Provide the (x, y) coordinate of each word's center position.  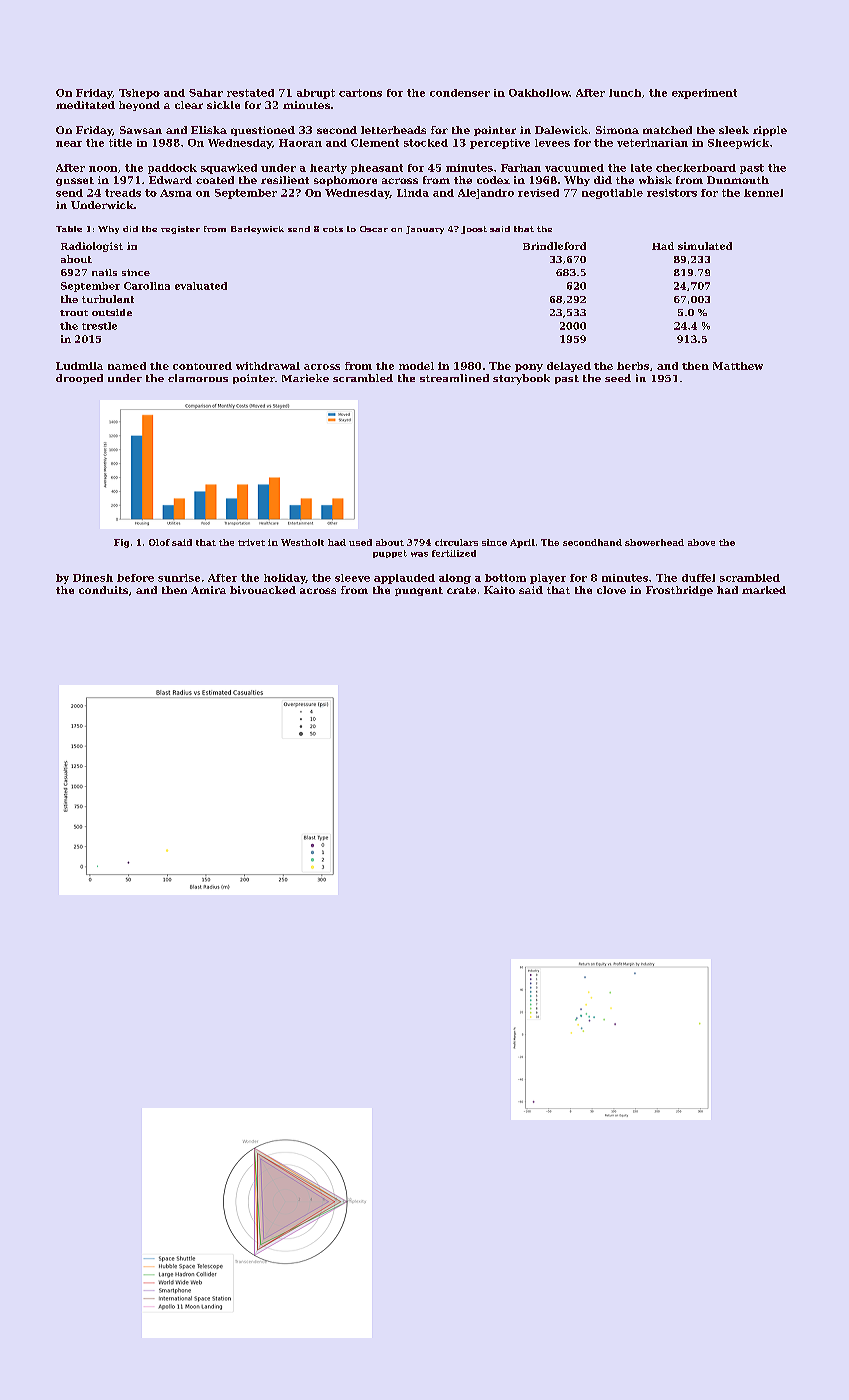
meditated (85, 105)
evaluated (201, 286)
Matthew (738, 366)
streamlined (454, 378)
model (416, 366)
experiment (704, 94)
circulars (456, 542)
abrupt (316, 94)
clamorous (198, 378)
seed (618, 378)
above (701, 542)
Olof (159, 542)
